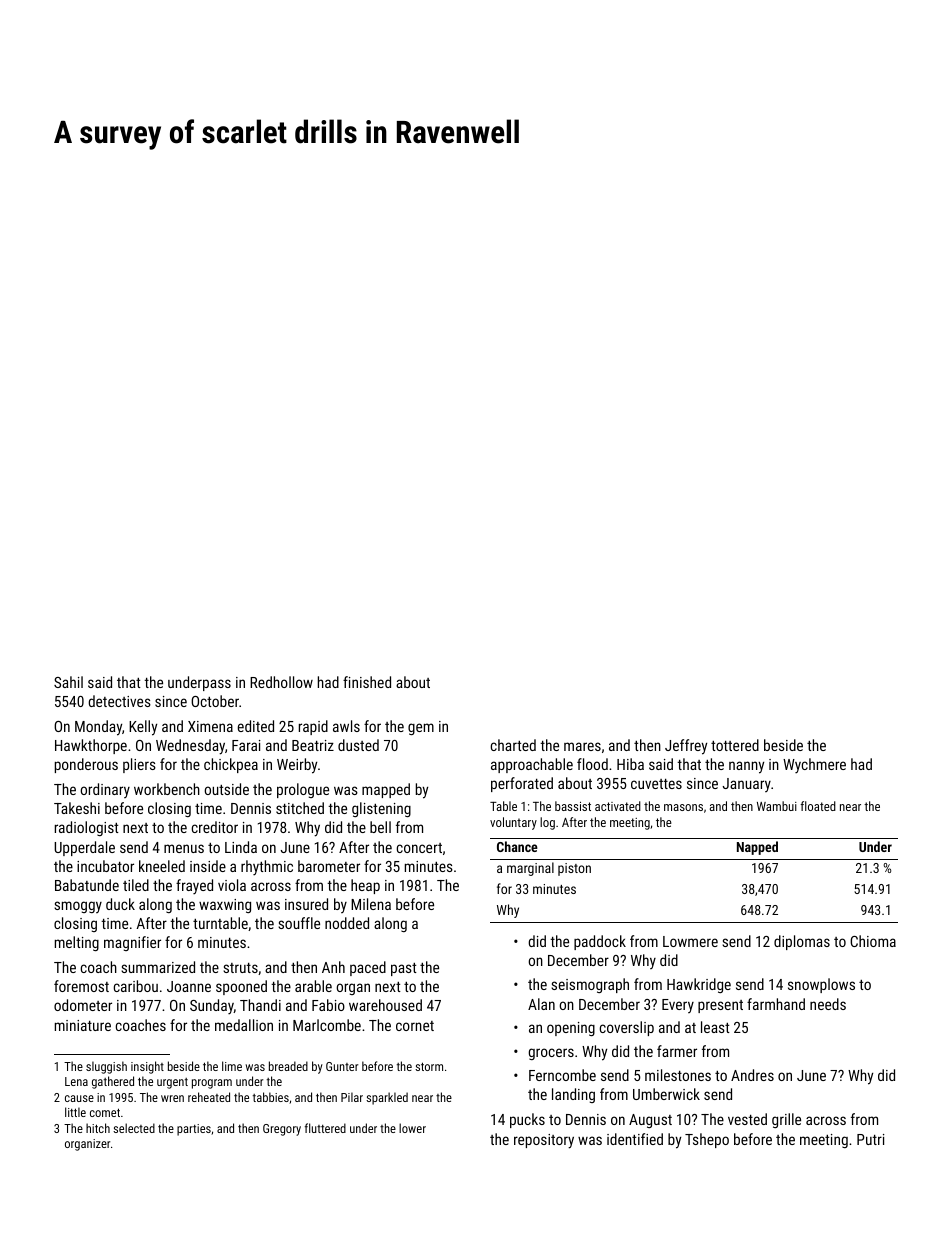  I want to click on tottered, so click(735, 745).
